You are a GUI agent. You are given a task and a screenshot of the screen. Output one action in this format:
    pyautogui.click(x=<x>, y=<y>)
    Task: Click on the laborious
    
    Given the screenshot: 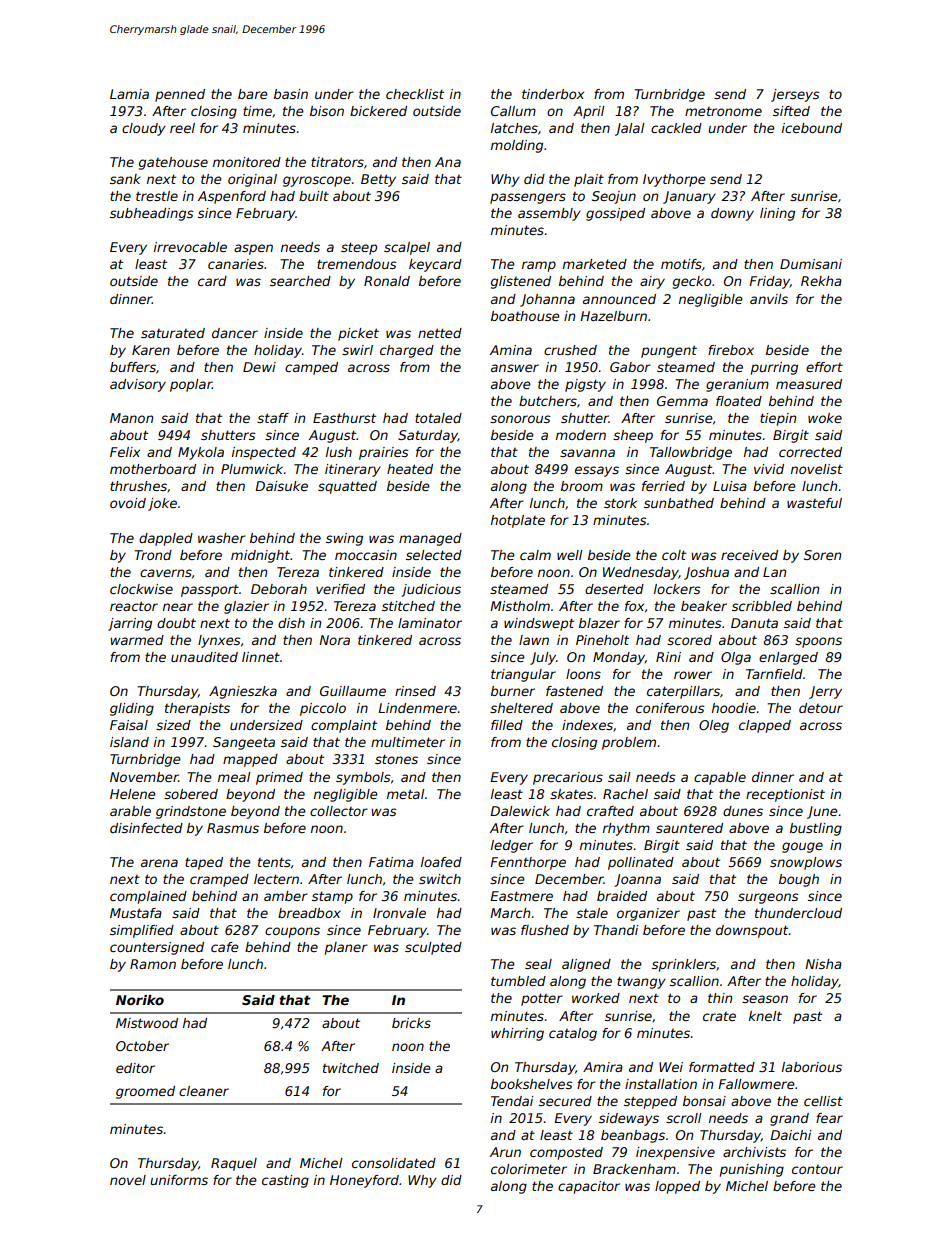 What is the action you would take?
    pyautogui.click(x=812, y=1067)
